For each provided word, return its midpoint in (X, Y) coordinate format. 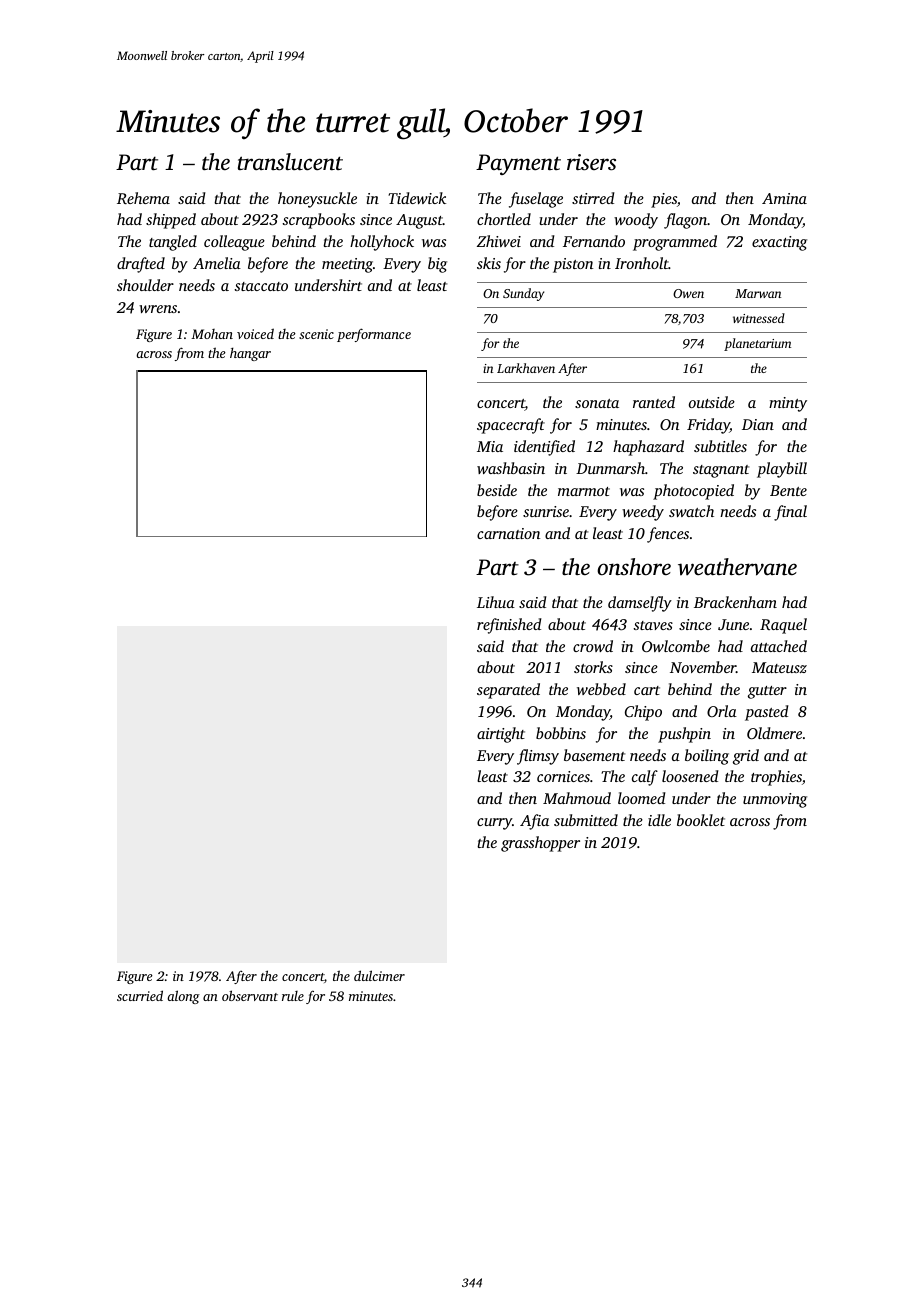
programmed (675, 243)
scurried (140, 995)
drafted (141, 265)
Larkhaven (526, 368)
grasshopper (540, 844)
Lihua (496, 602)
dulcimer (379, 975)
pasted (767, 713)
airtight (501, 735)
